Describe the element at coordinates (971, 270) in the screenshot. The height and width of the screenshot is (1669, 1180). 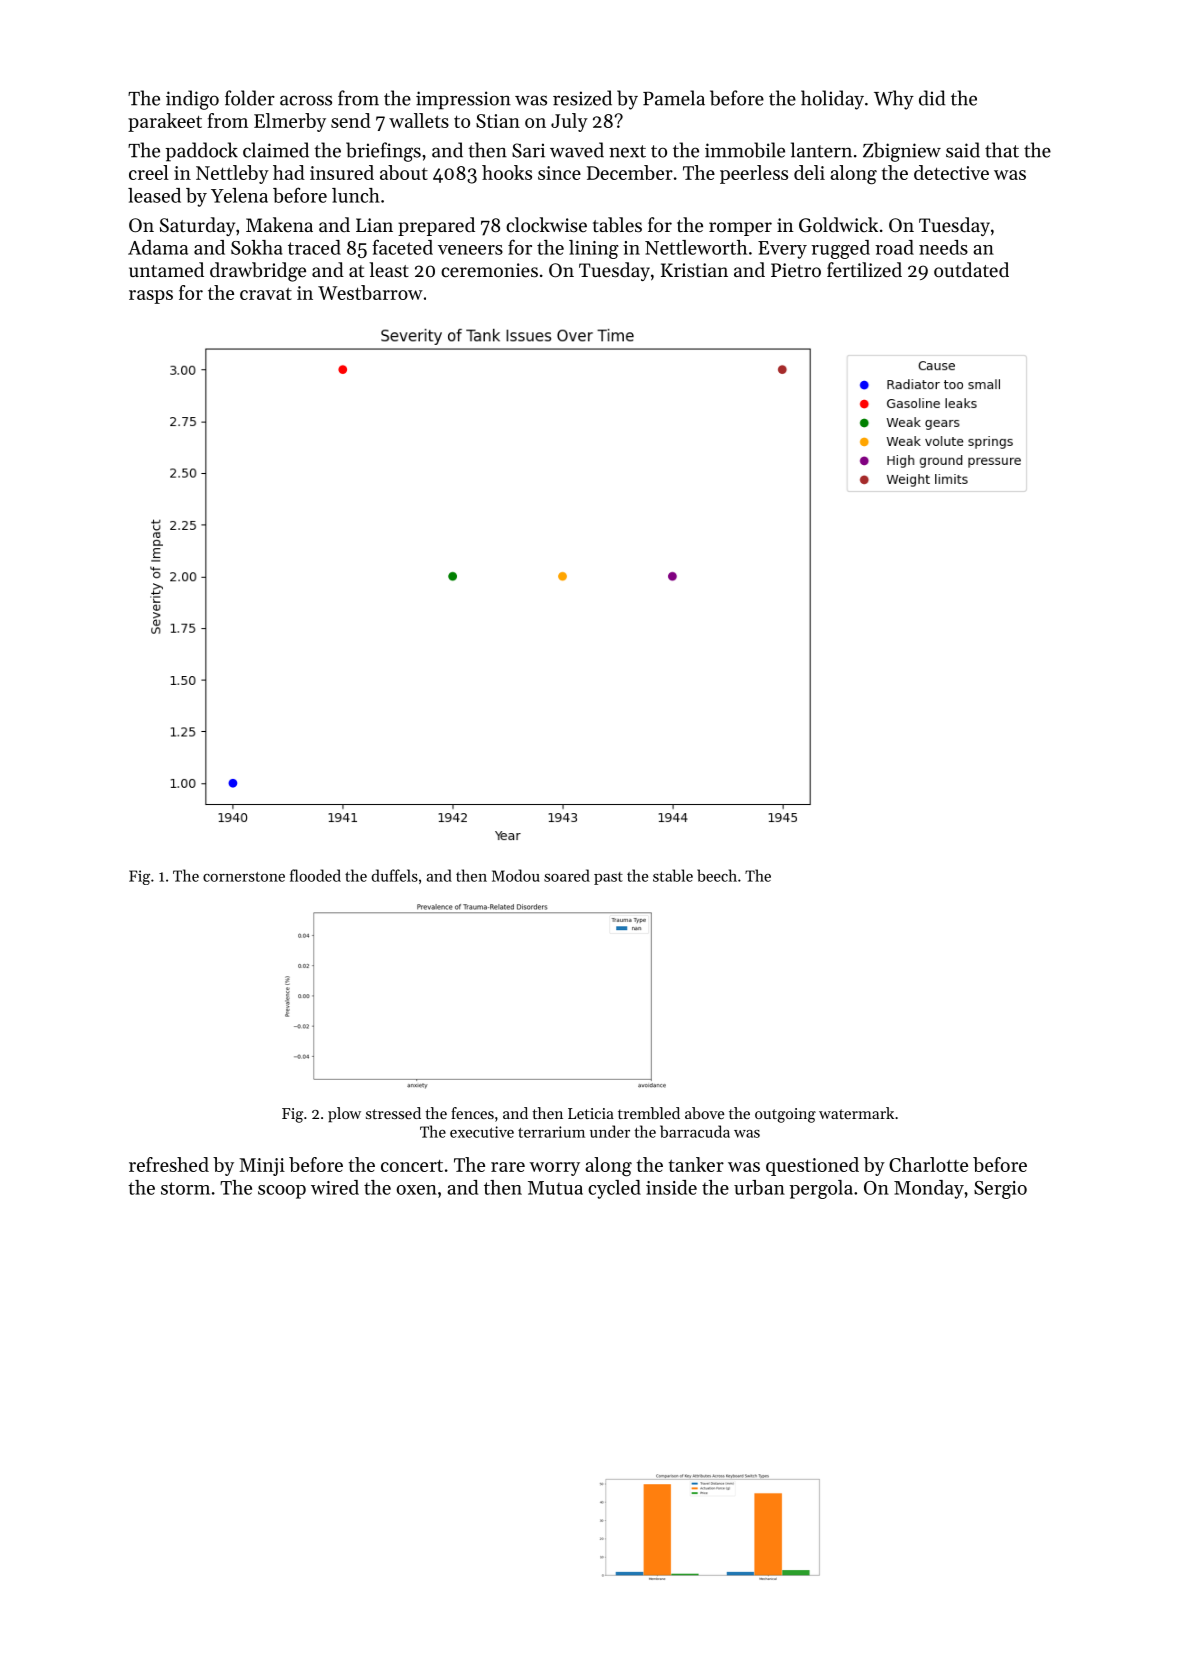
I see `outdated` at that location.
